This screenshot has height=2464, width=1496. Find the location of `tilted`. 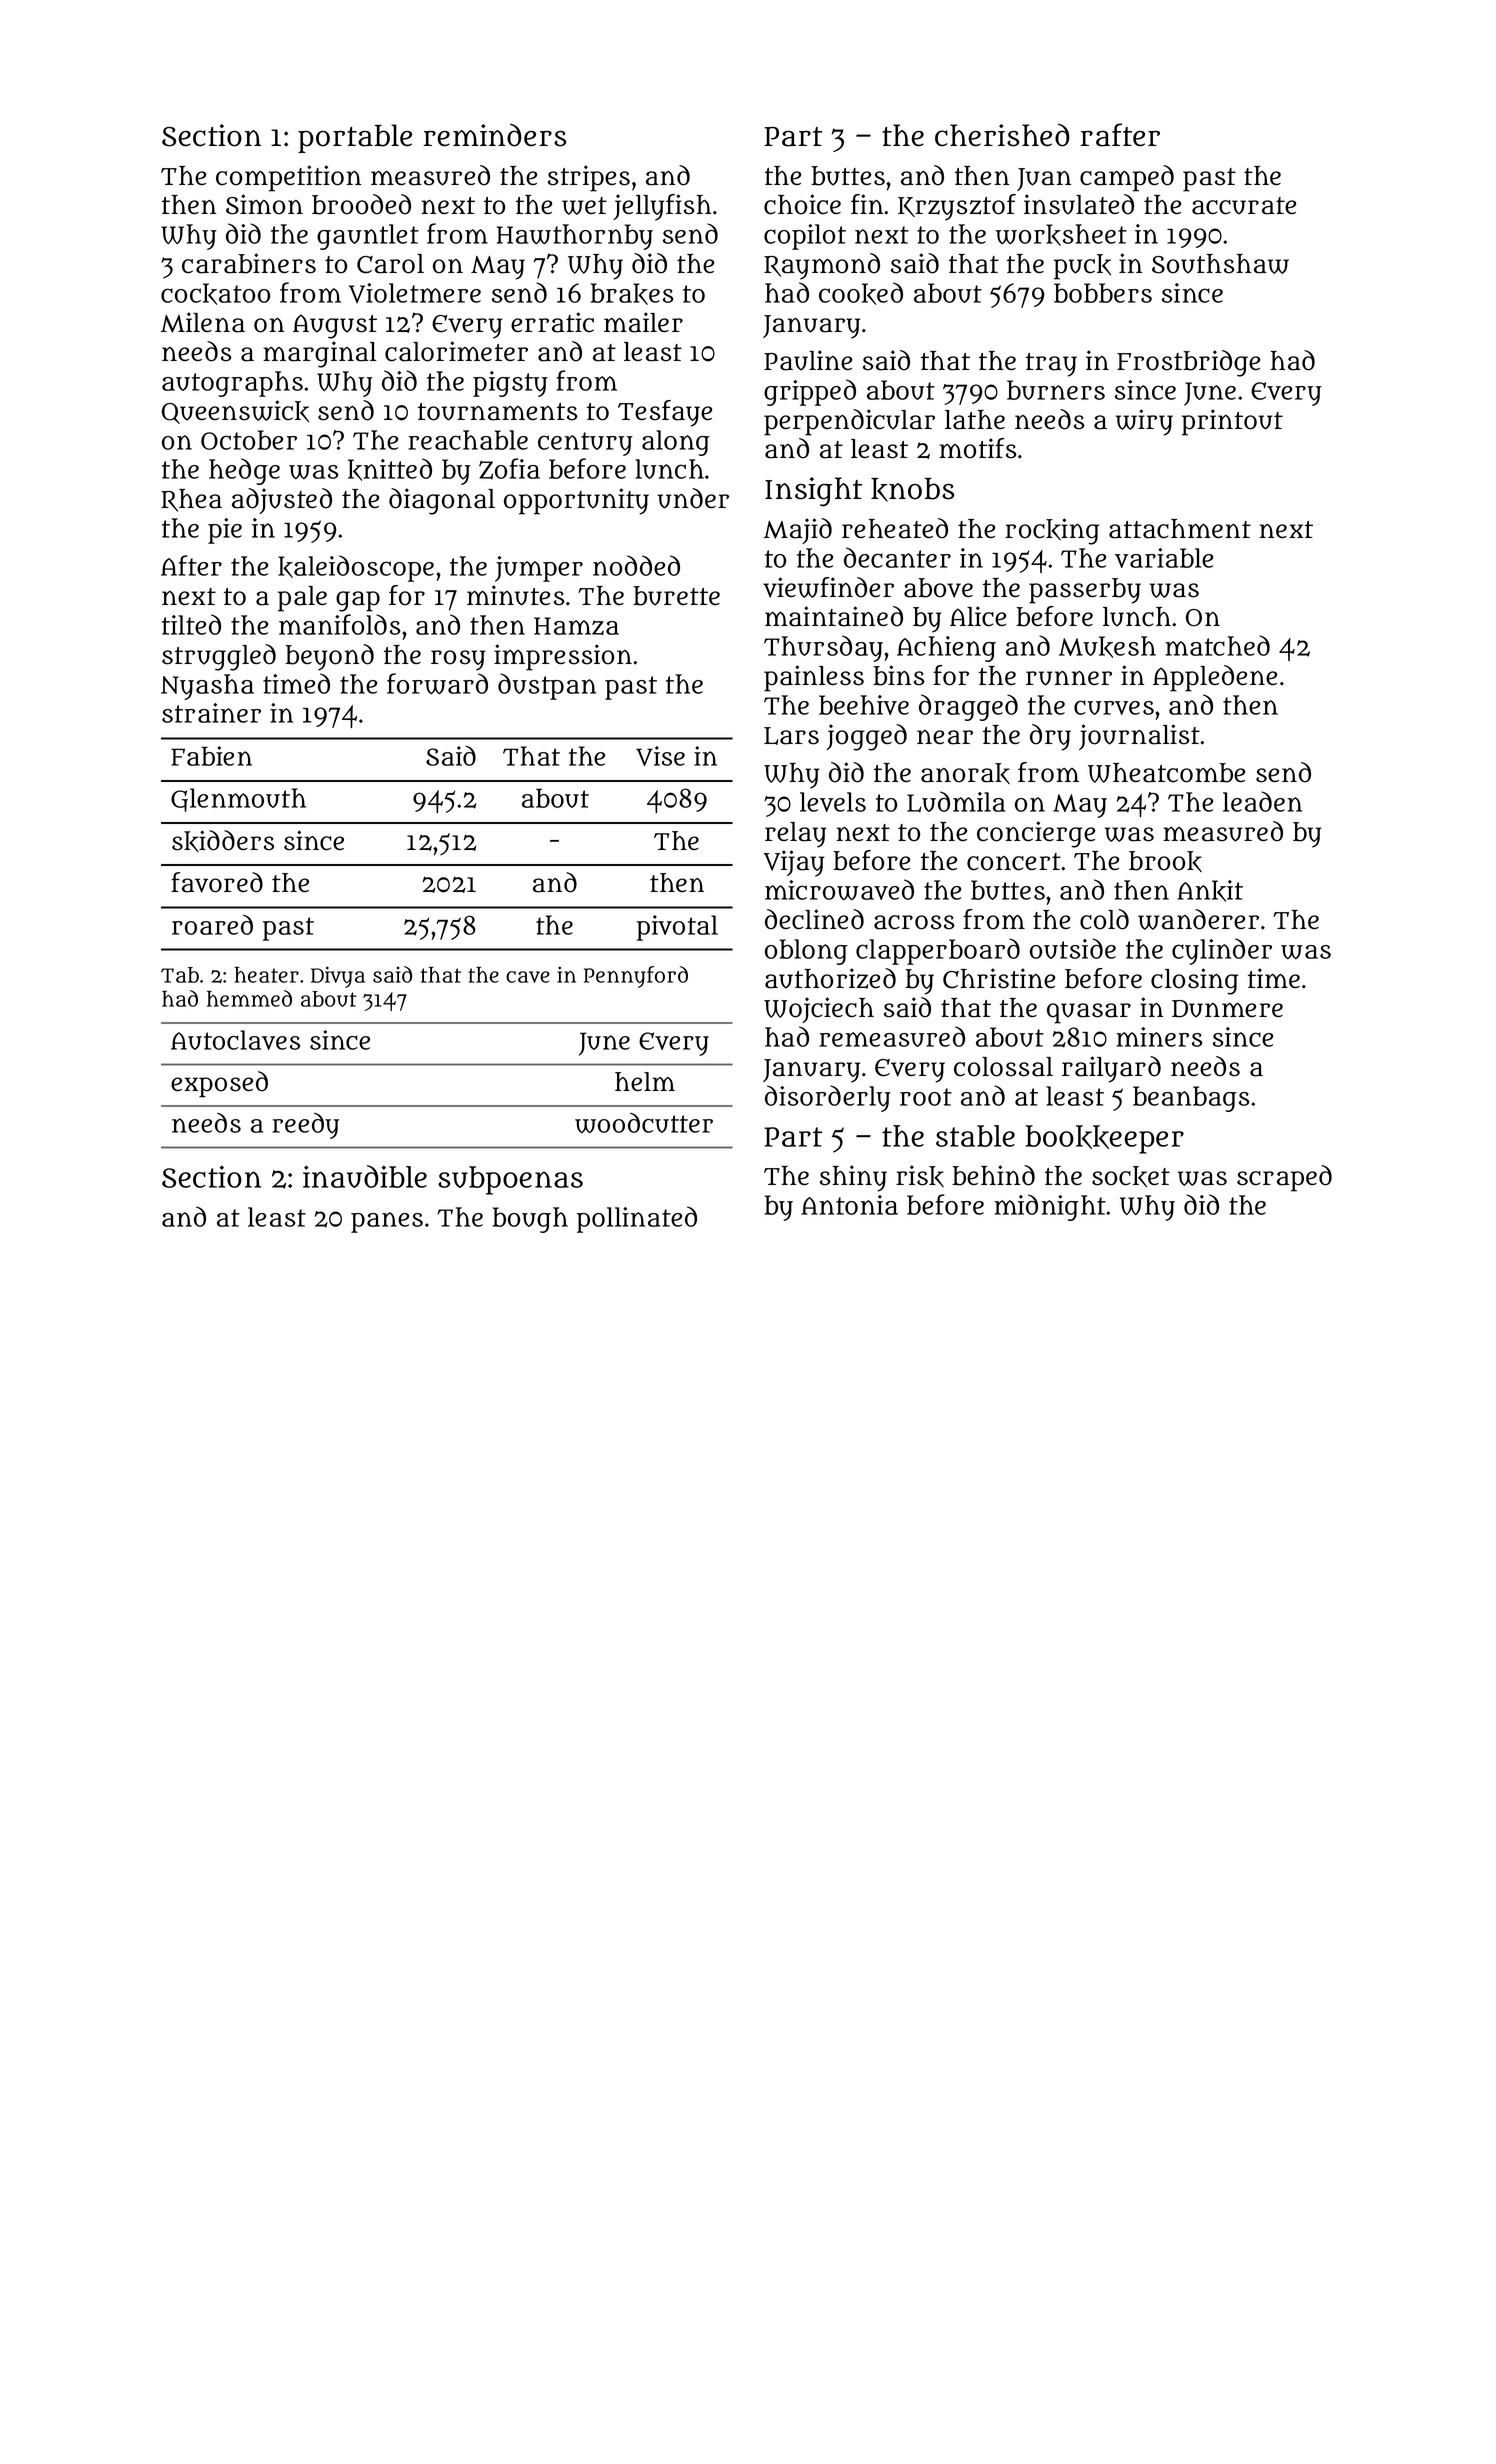

tilted is located at coordinates (191, 624).
